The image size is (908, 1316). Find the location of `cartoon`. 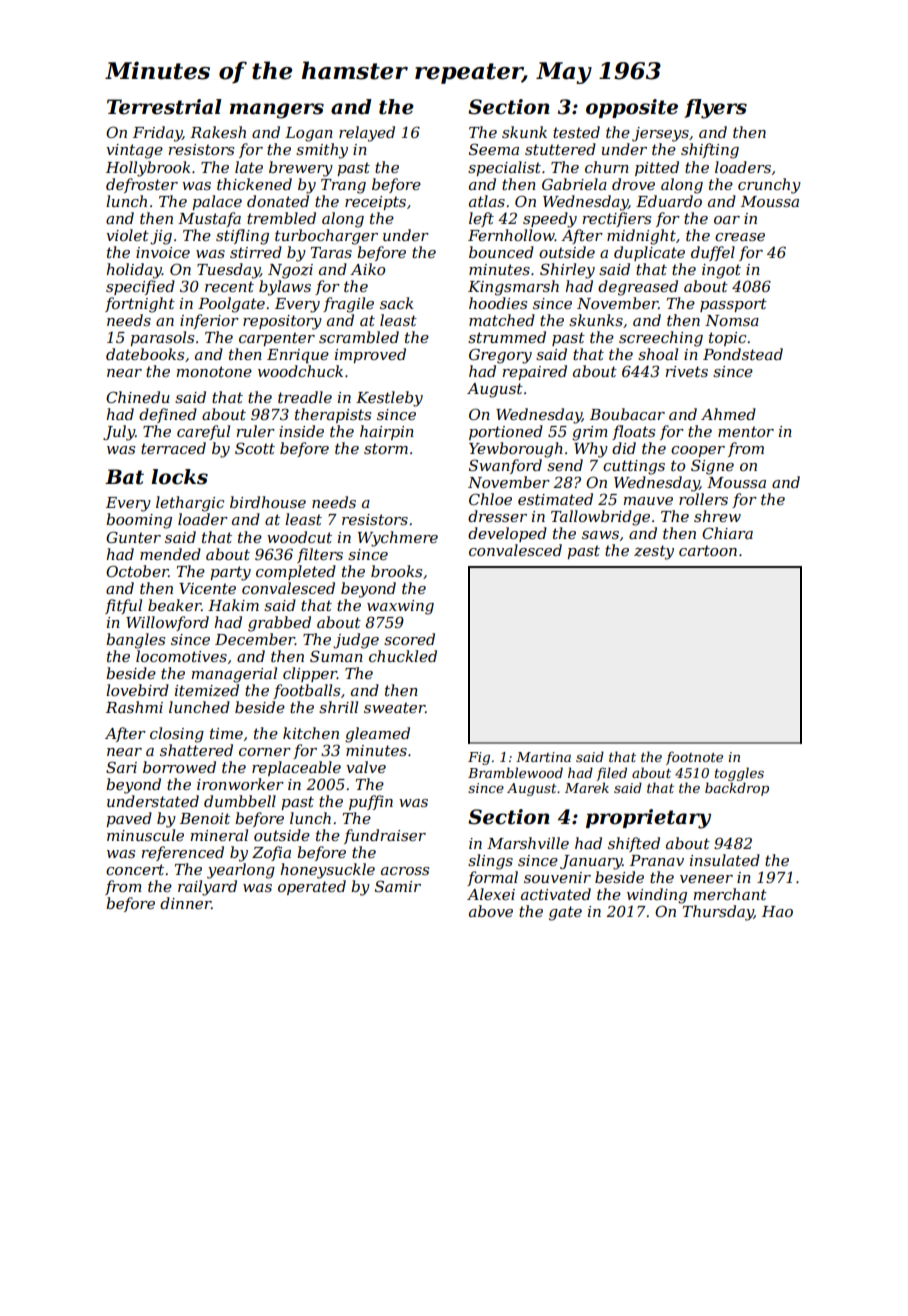

cartoon is located at coordinates (708, 550).
